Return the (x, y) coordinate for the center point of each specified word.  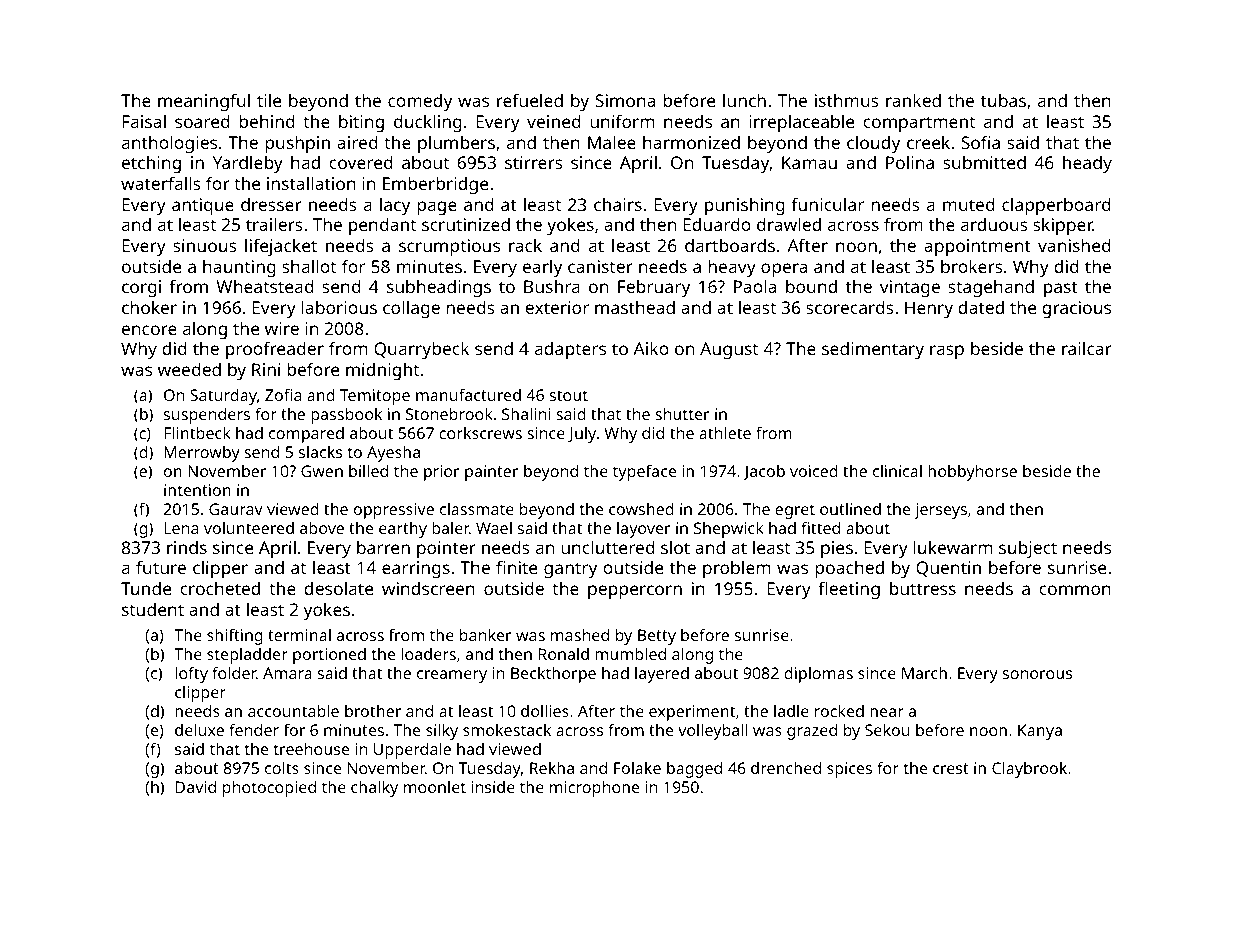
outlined (850, 509)
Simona (625, 100)
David (196, 787)
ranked (913, 100)
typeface (645, 472)
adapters (570, 350)
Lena (181, 528)
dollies (545, 711)
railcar (1087, 348)
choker (149, 307)
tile (269, 100)
